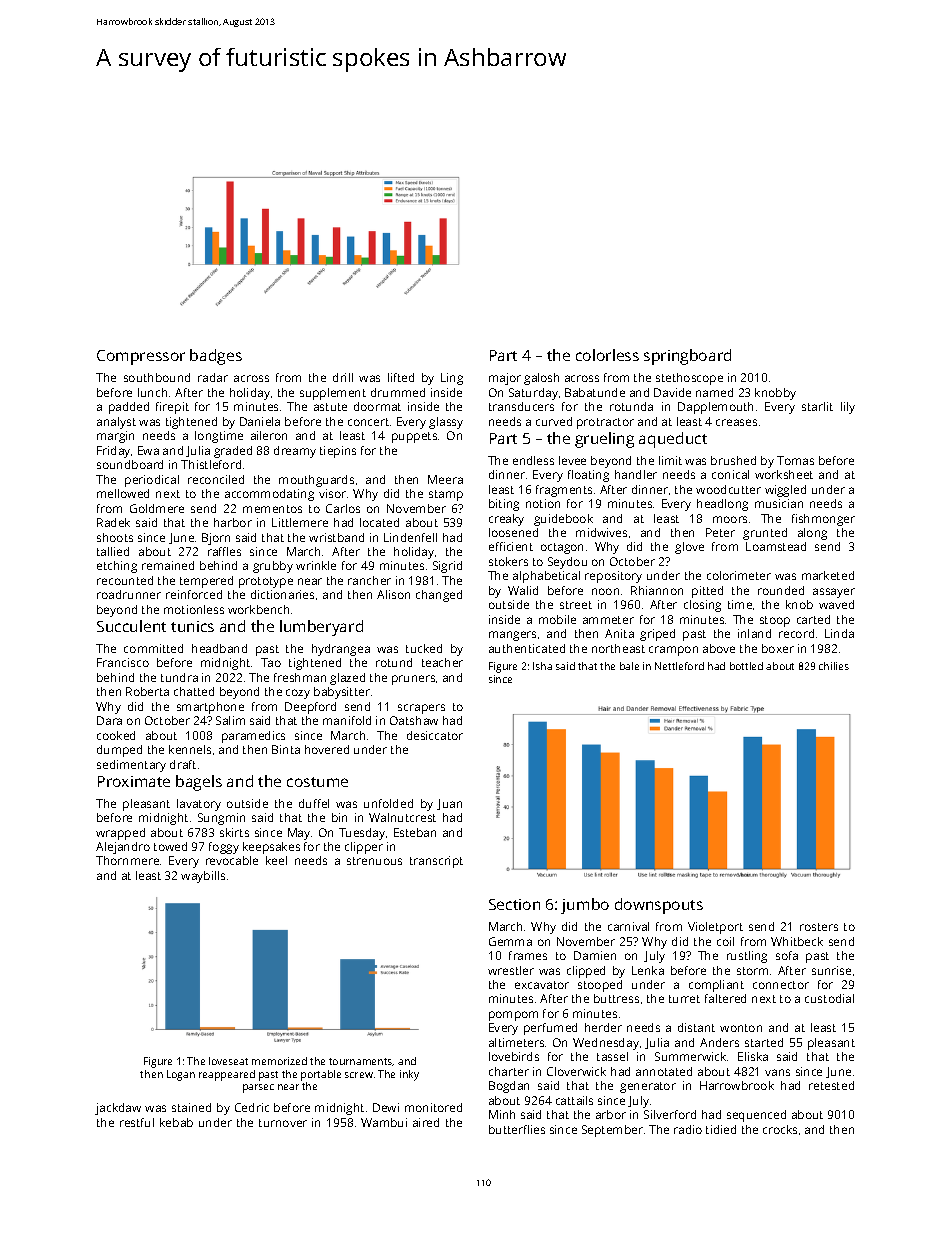  Describe the element at coordinates (435, 735) in the document. I see `desiccator` at that location.
